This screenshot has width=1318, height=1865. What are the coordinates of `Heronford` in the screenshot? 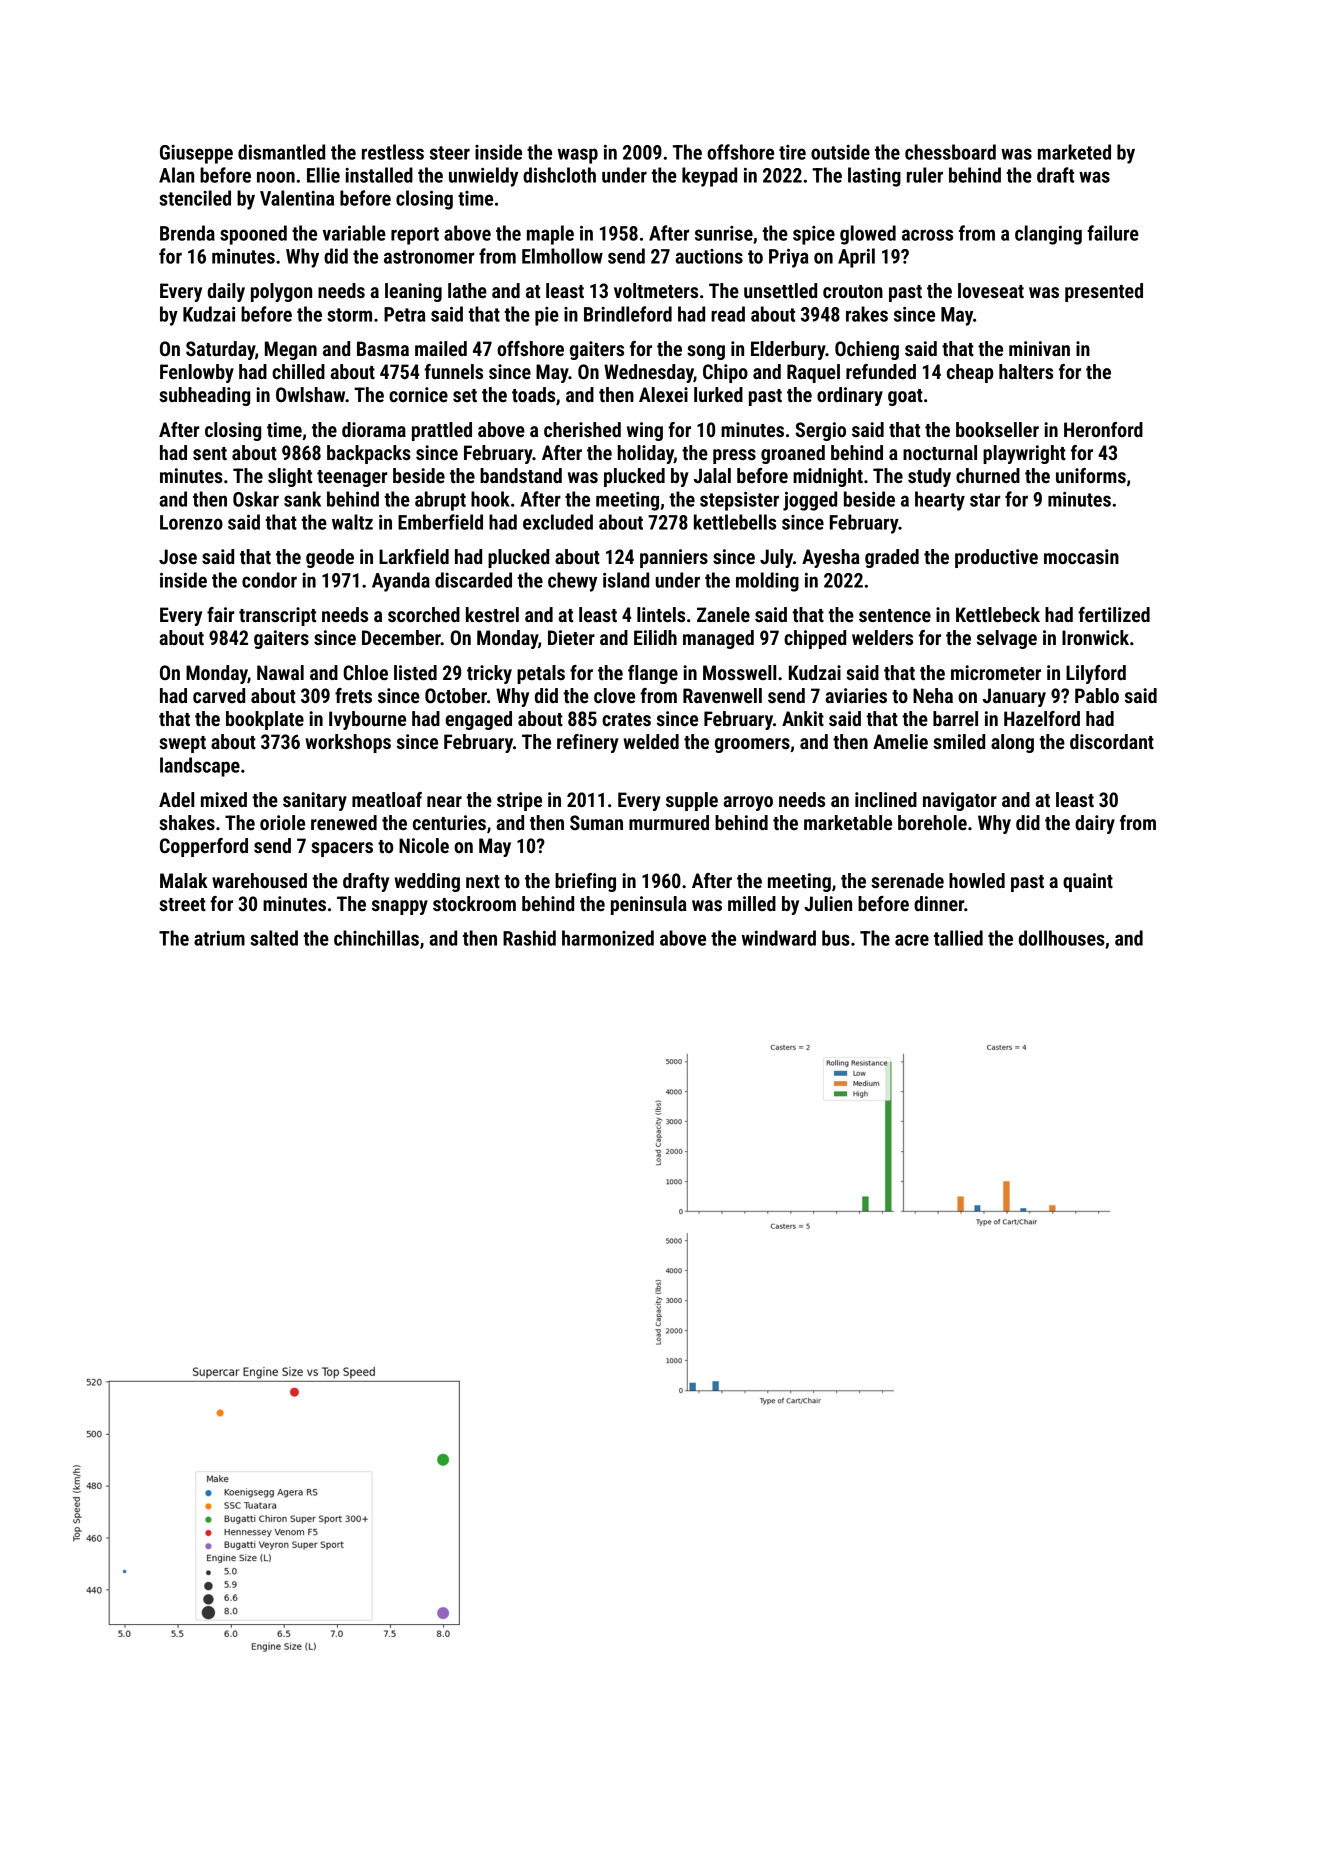 It's located at (1103, 429).
